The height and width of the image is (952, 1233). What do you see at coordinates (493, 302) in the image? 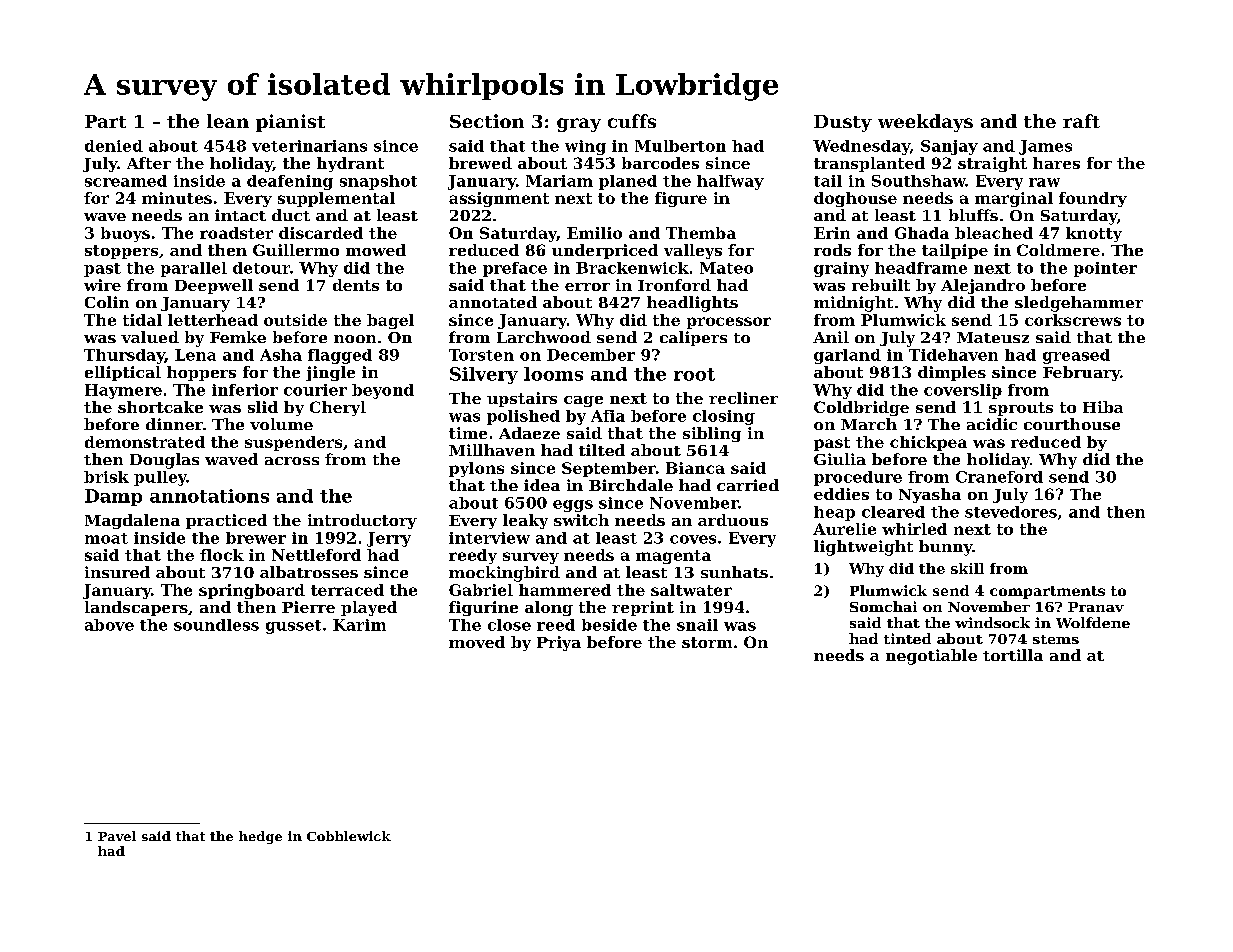
I see `annotated` at bounding box center [493, 302].
